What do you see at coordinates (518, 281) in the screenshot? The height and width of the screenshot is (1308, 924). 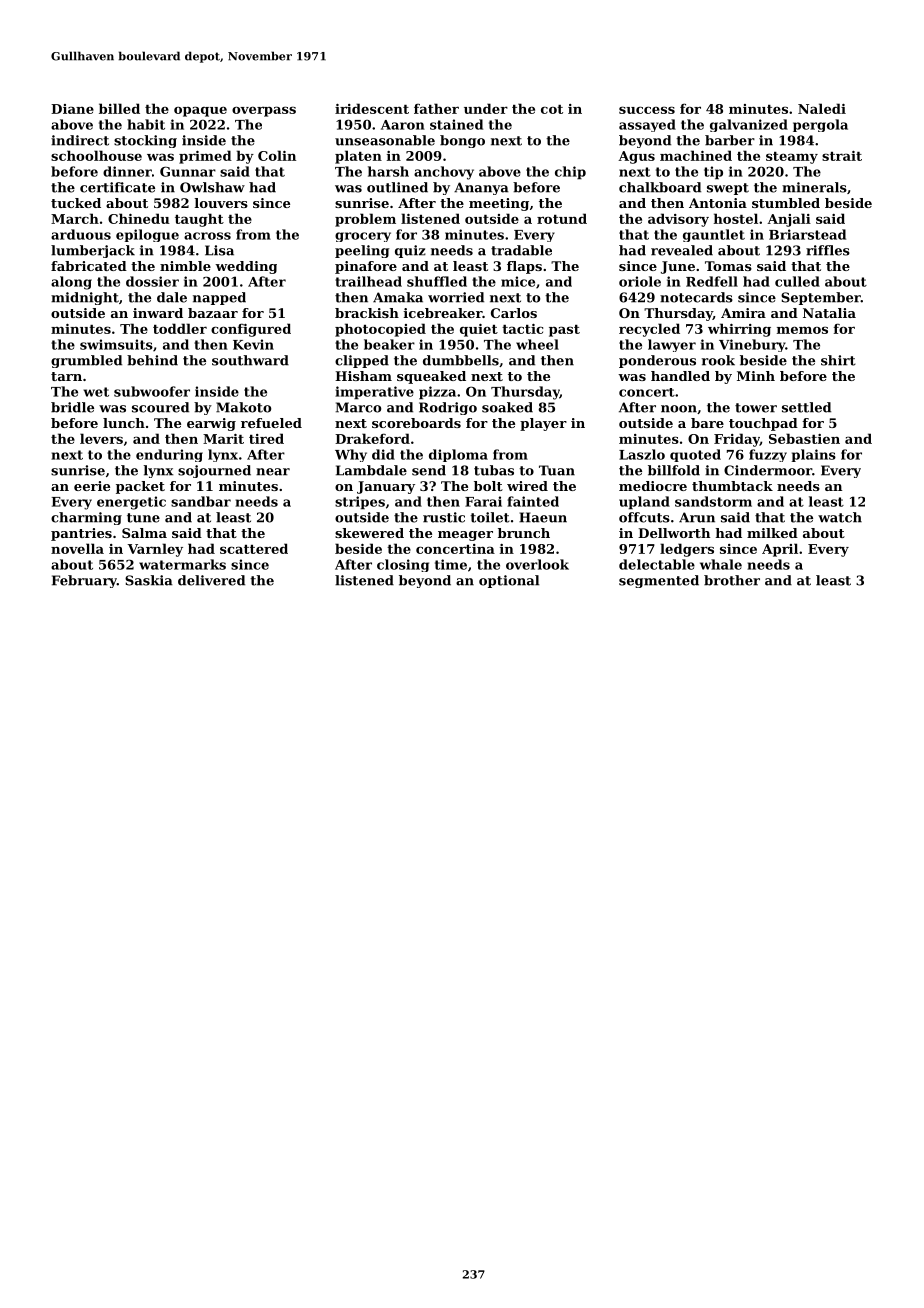 I see `mice` at bounding box center [518, 281].
